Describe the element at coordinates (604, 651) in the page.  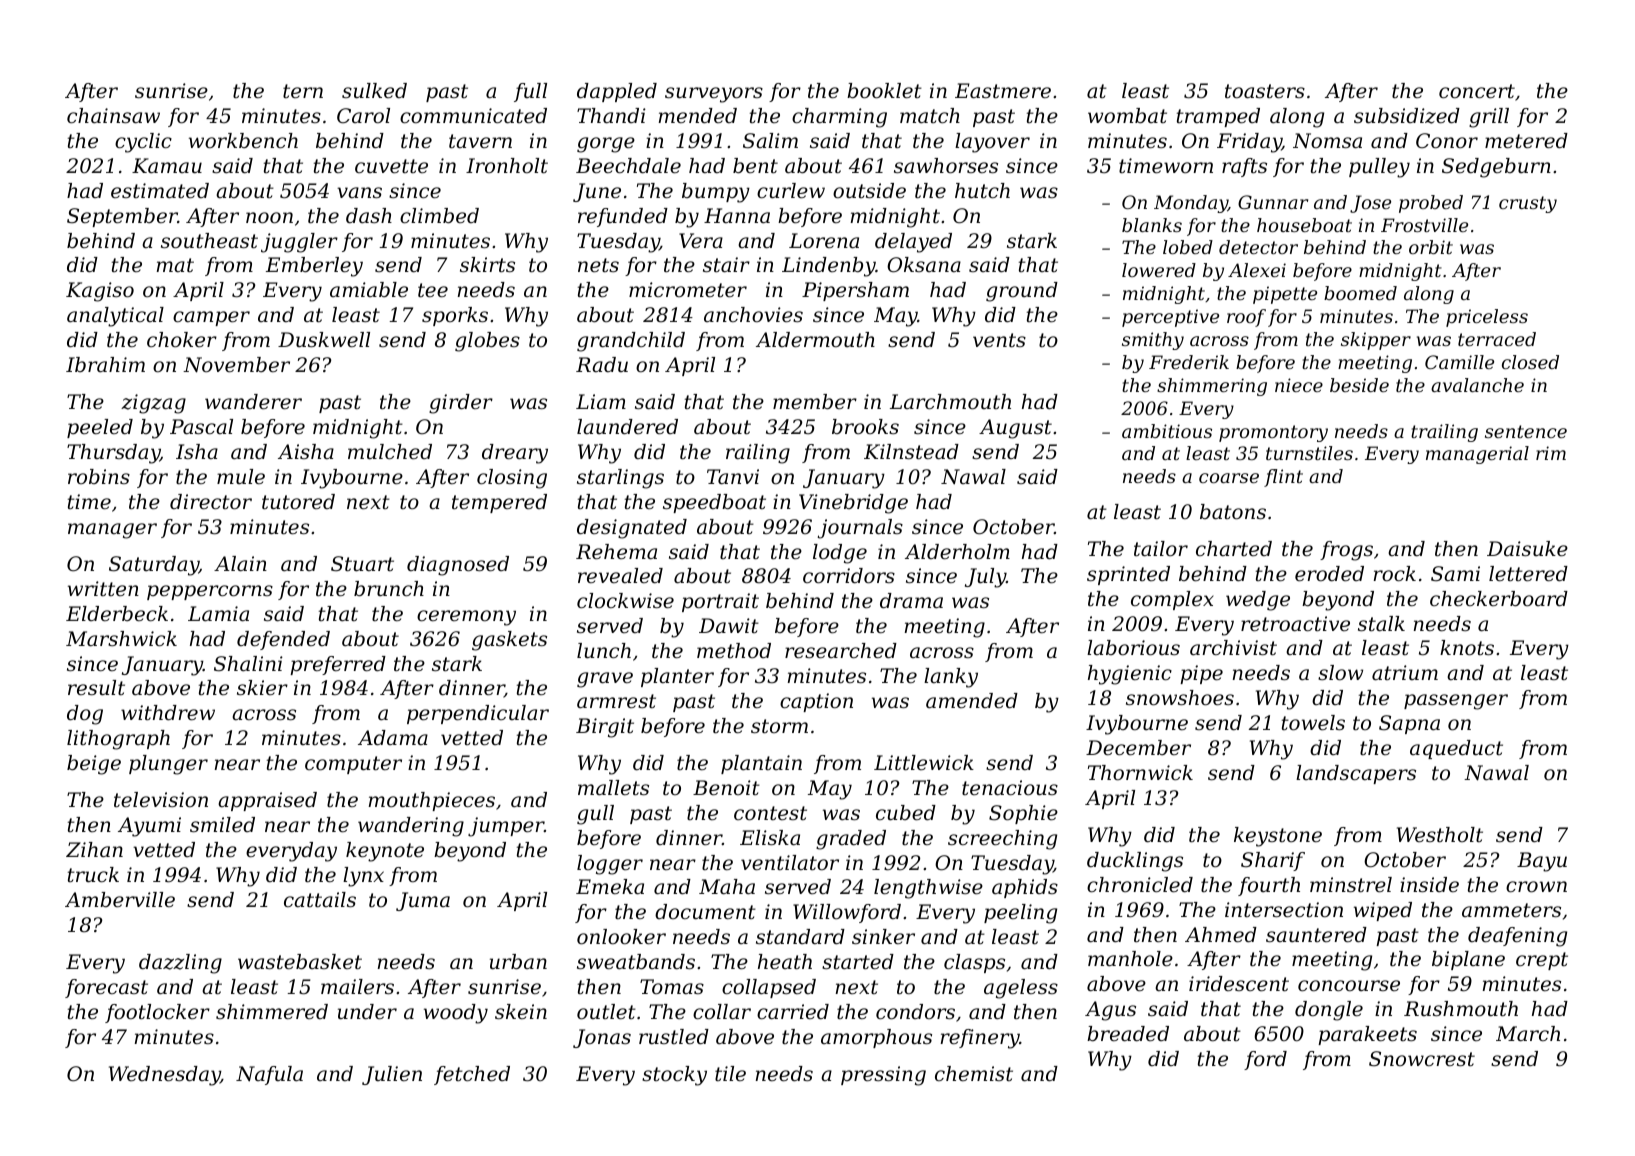
I see `lunch` at that location.
